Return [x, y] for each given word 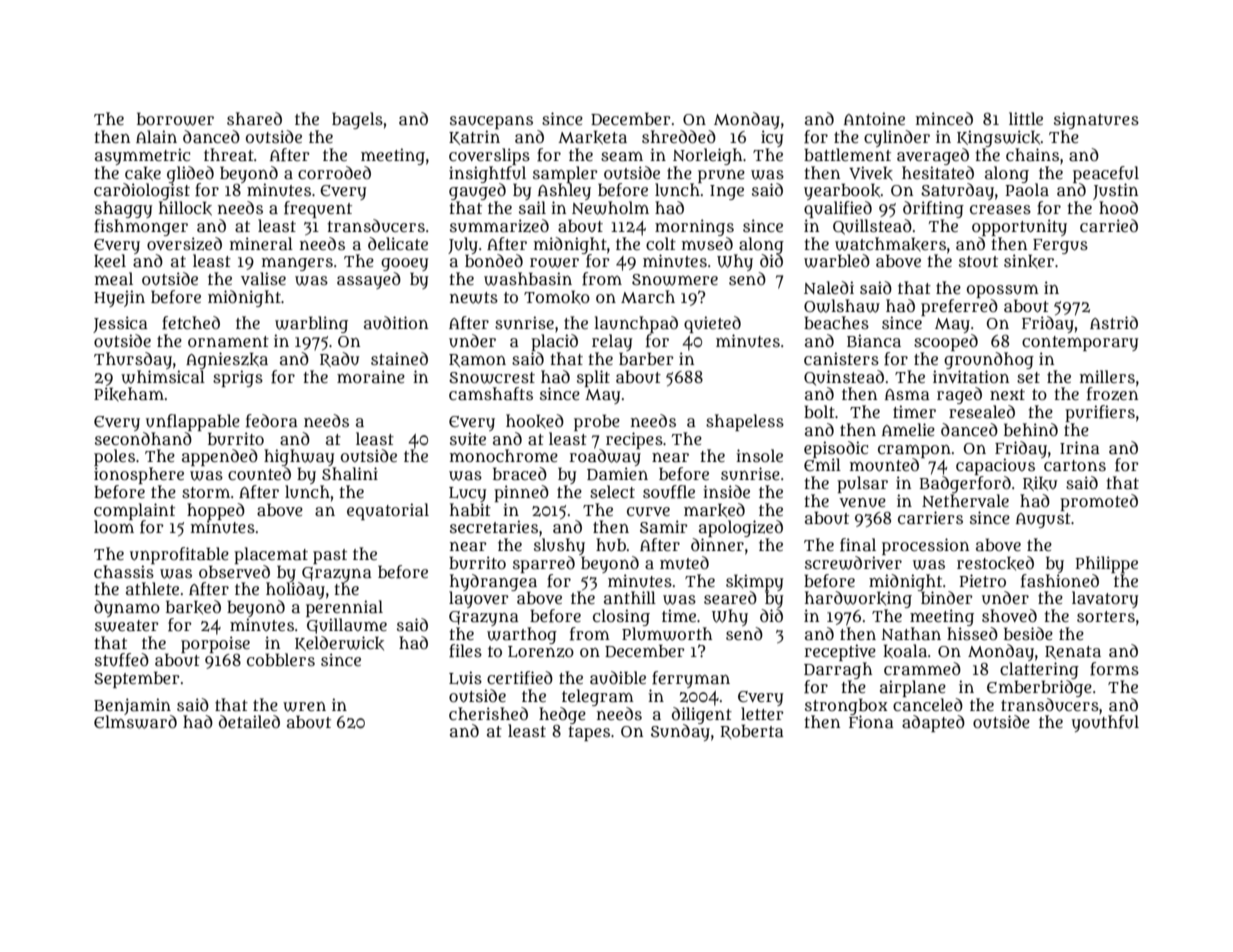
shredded [679, 136]
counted [259, 474]
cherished [488, 713]
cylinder [897, 138]
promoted [1099, 502]
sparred [544, 564]
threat [229, 154]
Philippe [1107, 564]
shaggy [123, 209]
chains [1032, 154]
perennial [344, 608]
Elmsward [135, 722]
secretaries [494, 526]
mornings [694, 227]
